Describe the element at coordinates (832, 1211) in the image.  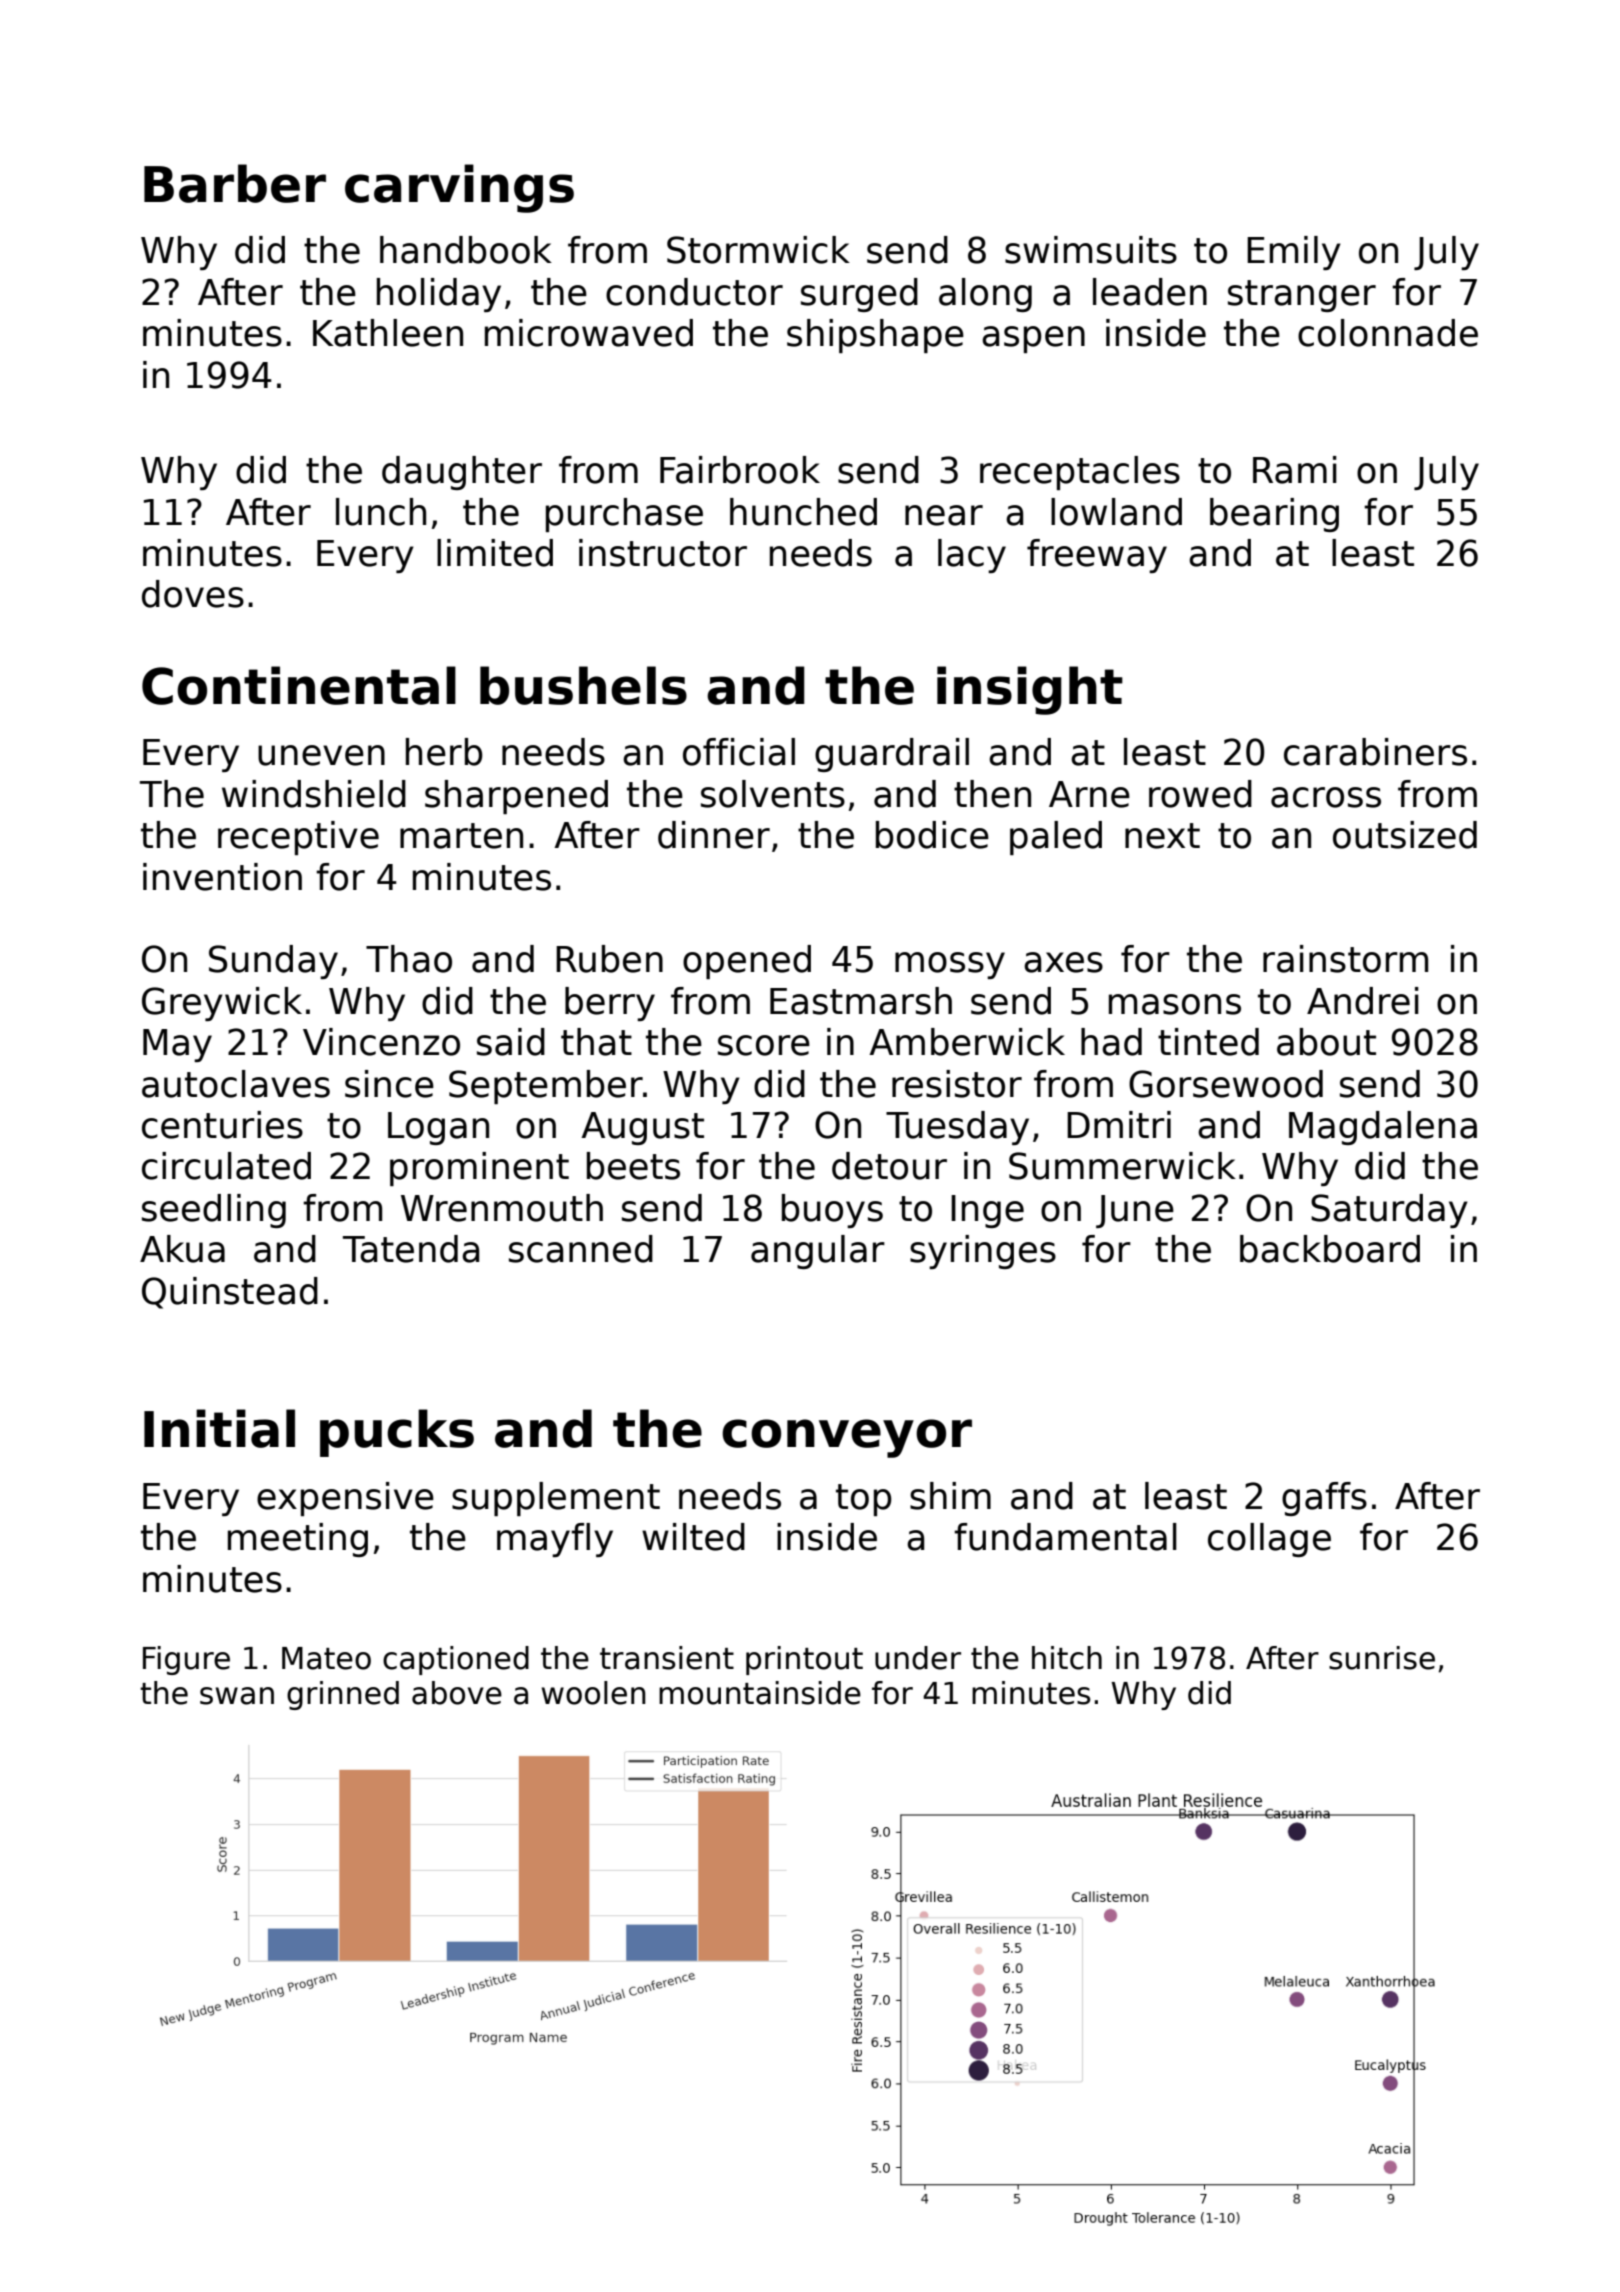
I see `buoys` at that location.
